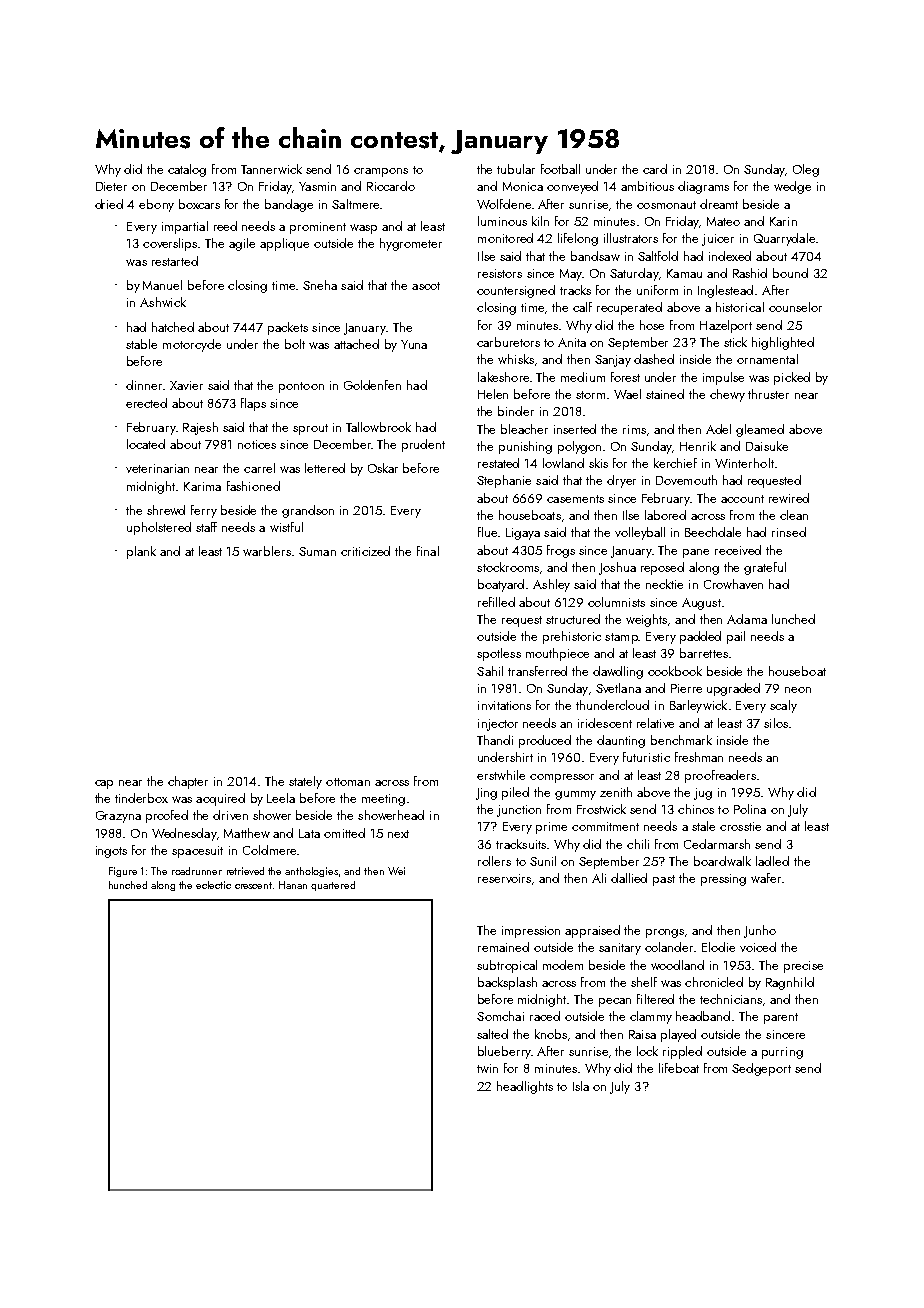  I want to click on Leela, so click(281, 798).
